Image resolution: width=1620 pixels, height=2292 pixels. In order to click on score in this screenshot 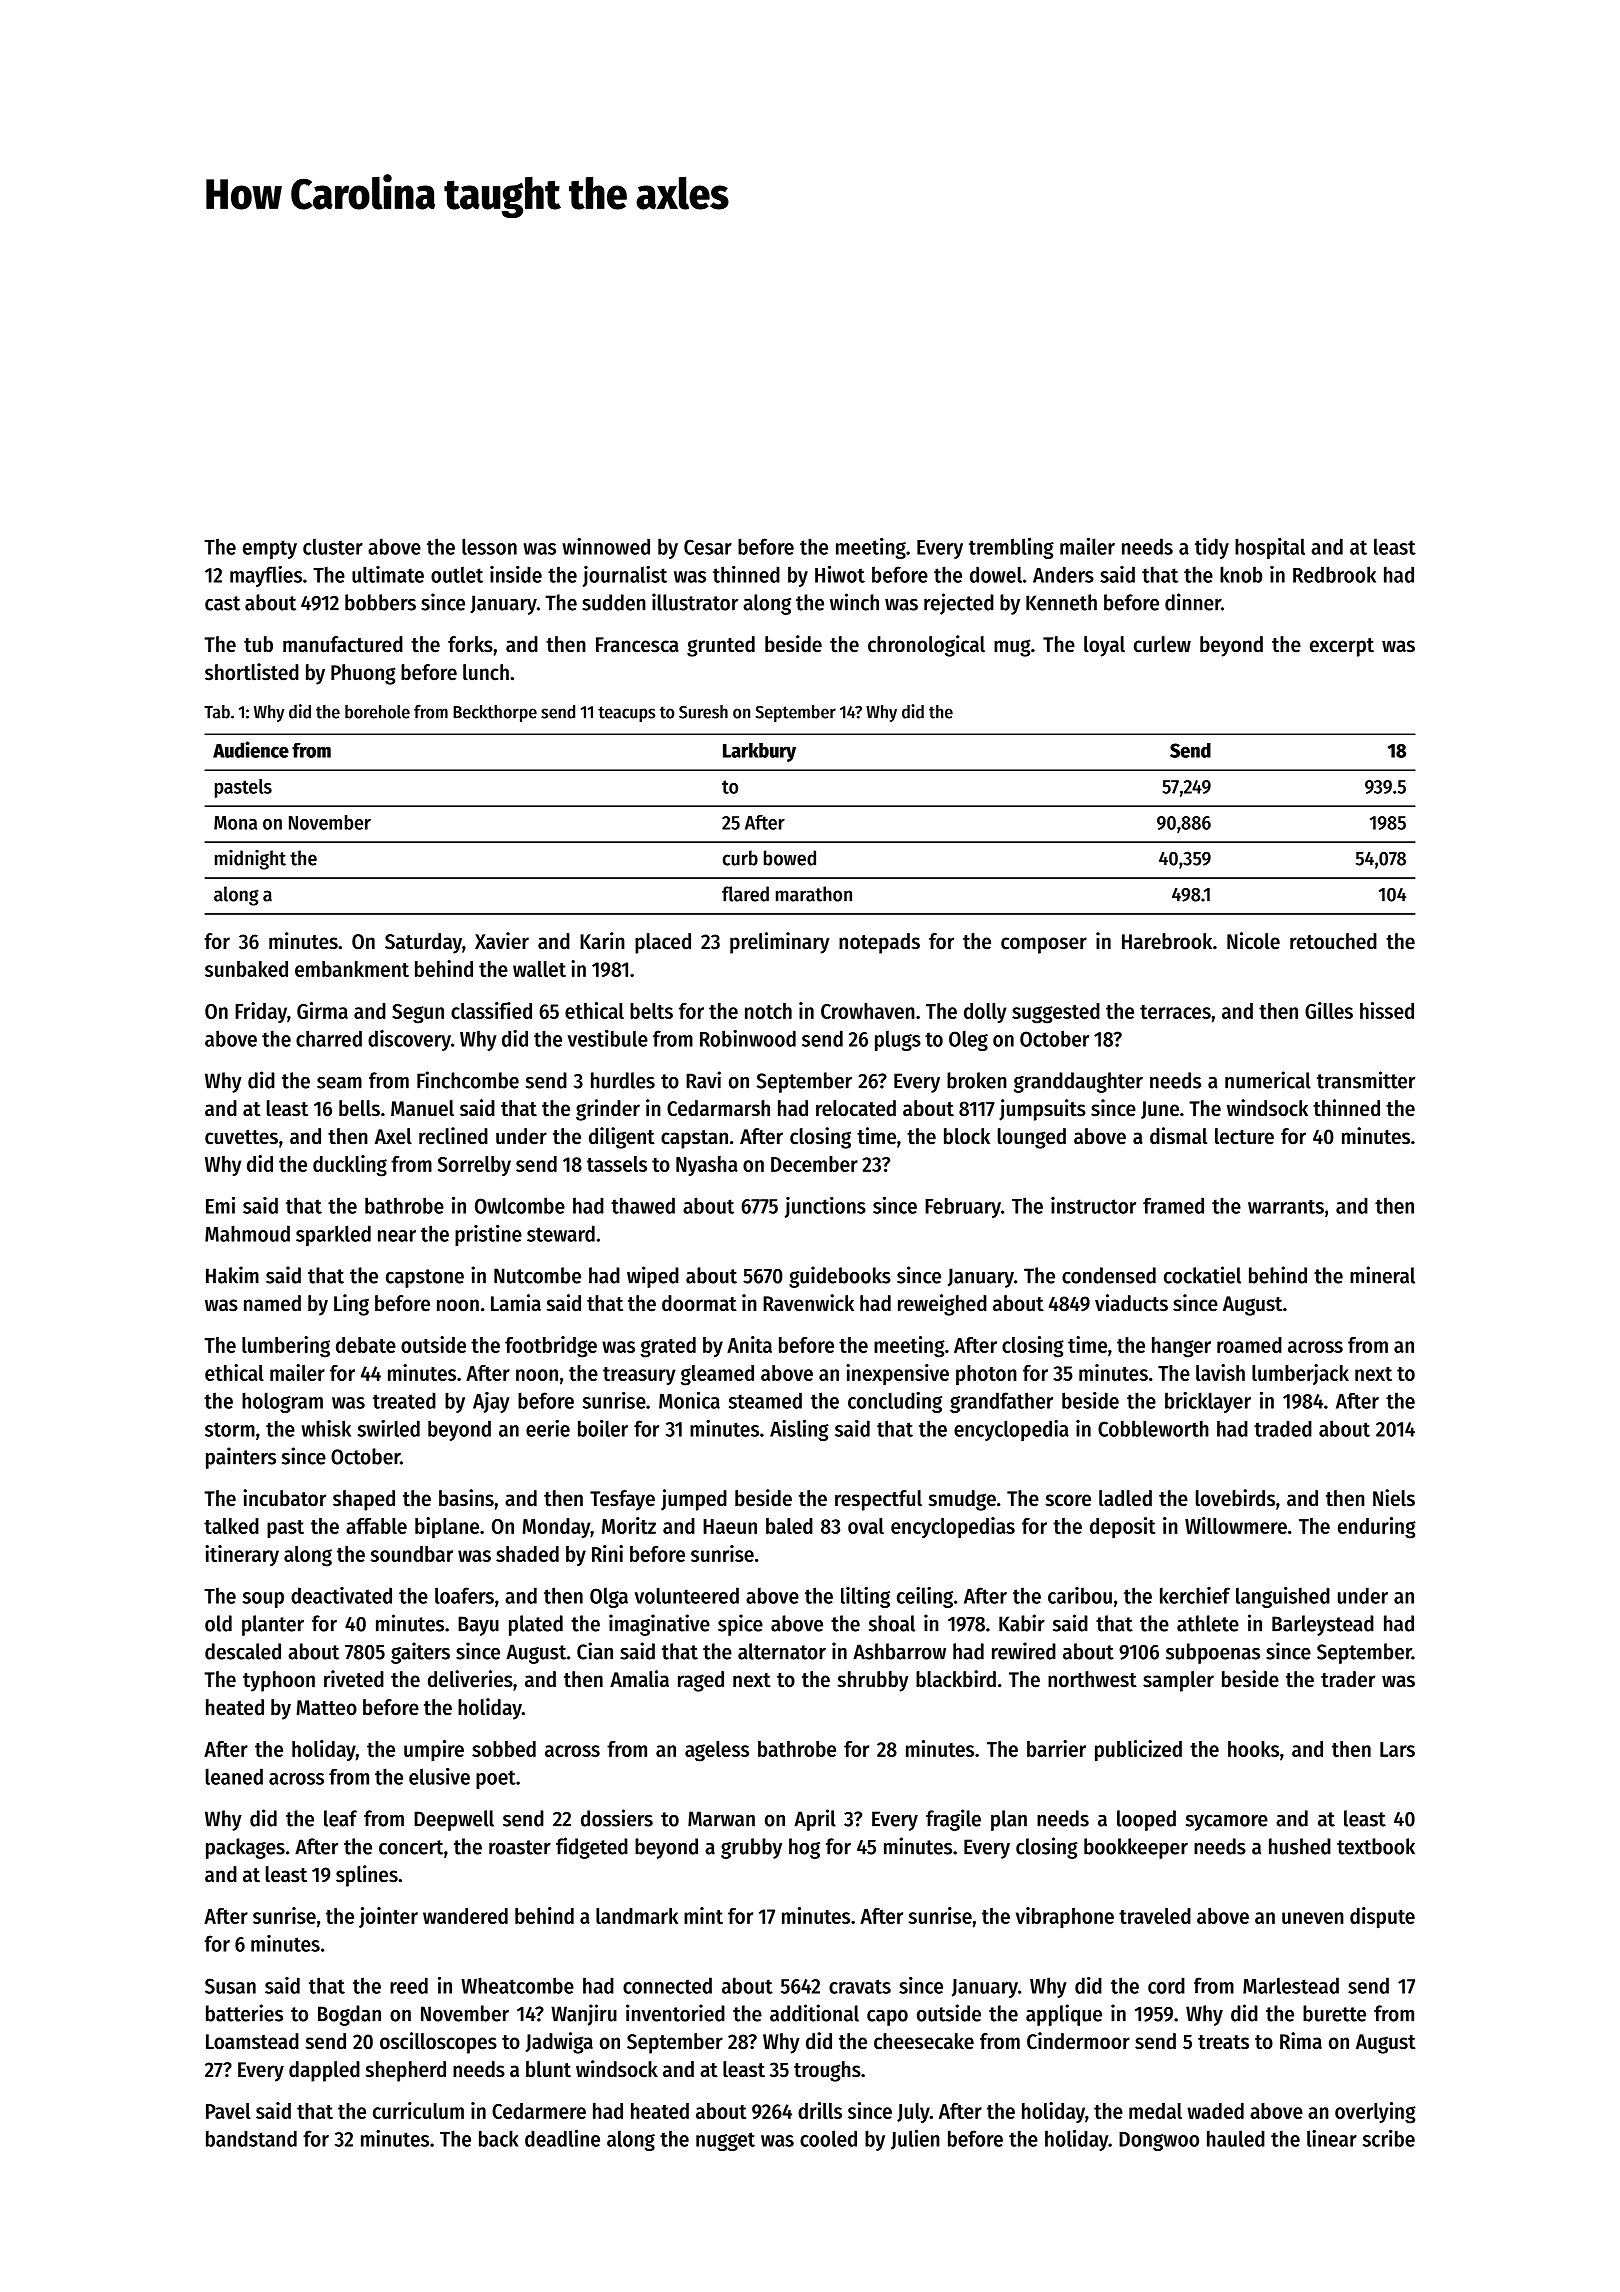, I will do `click(1068, 1500)`.
